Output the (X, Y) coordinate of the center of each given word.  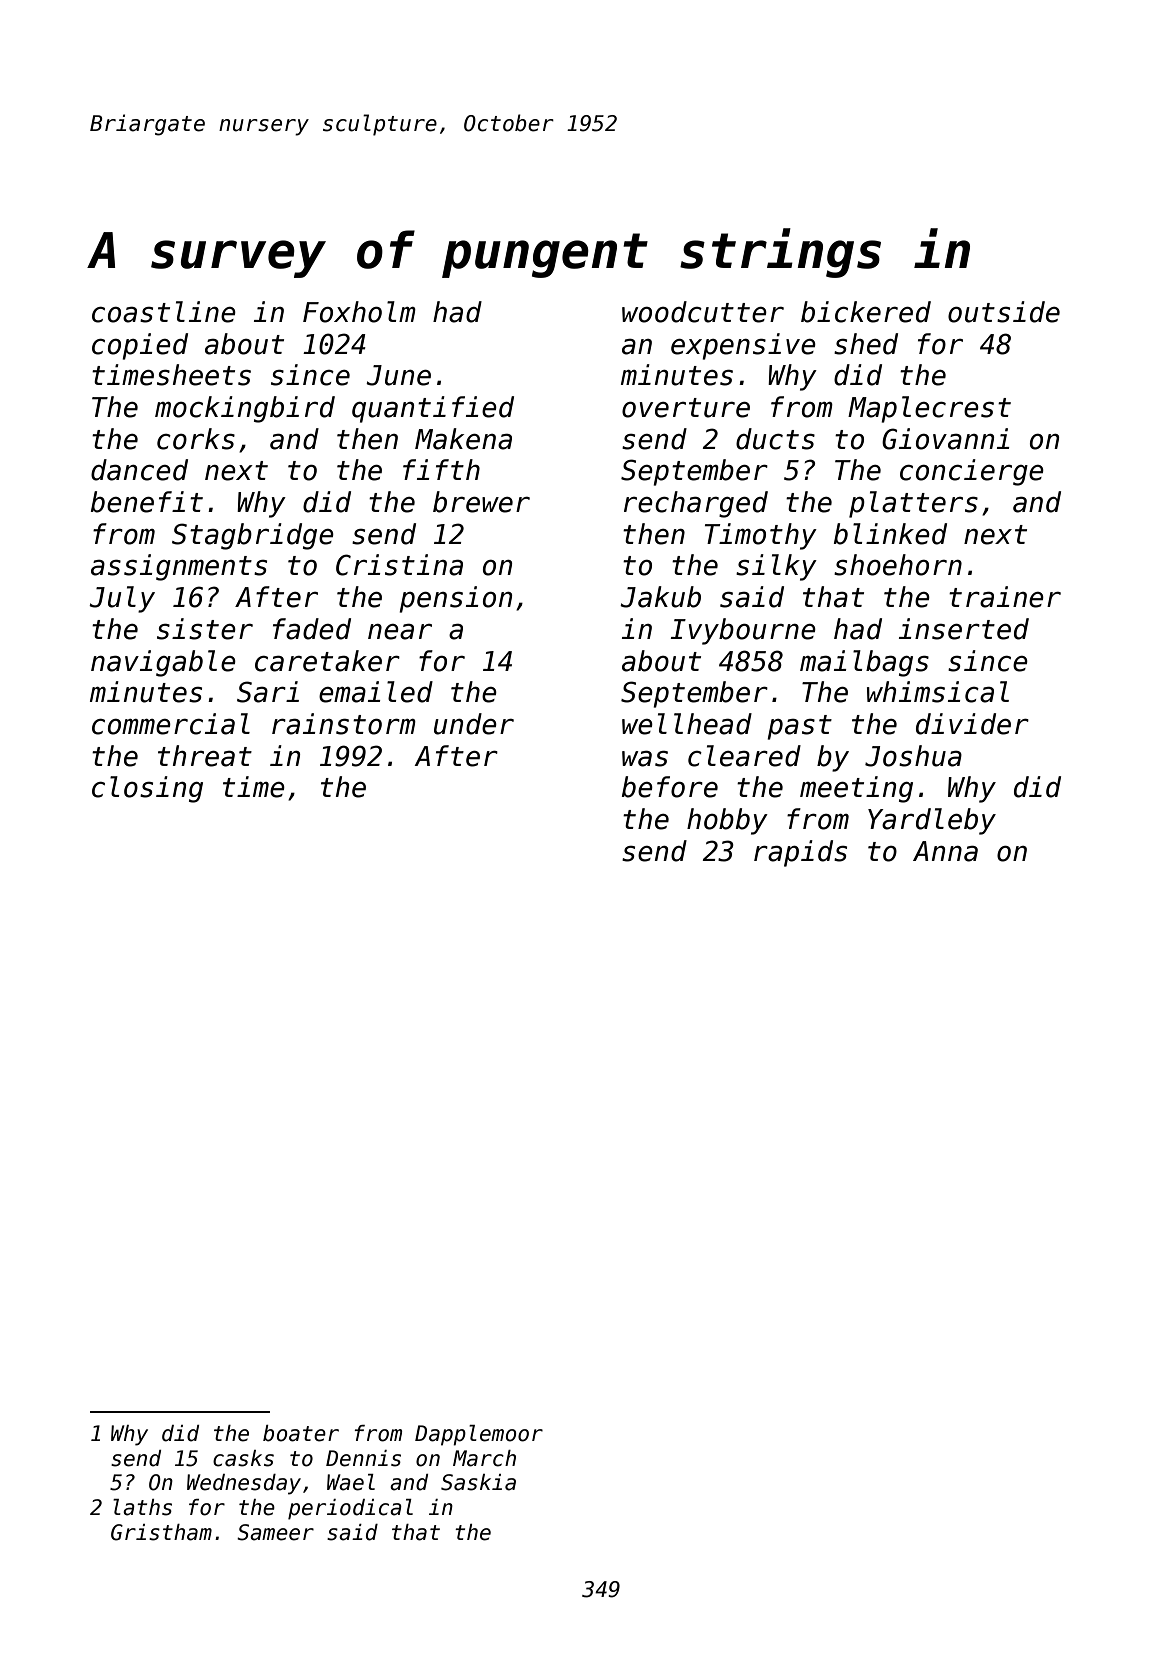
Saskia (478, 1482)
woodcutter (703, 312)
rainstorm (344, 724)
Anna (945, 851)
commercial (171, 724)
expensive (743, 346)
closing (147, 789)
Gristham (161, 1532)
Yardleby (932, 821)
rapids (800, 853)
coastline (164, 312)
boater (301, 1433)
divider (972, 724)
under (474, 724)
